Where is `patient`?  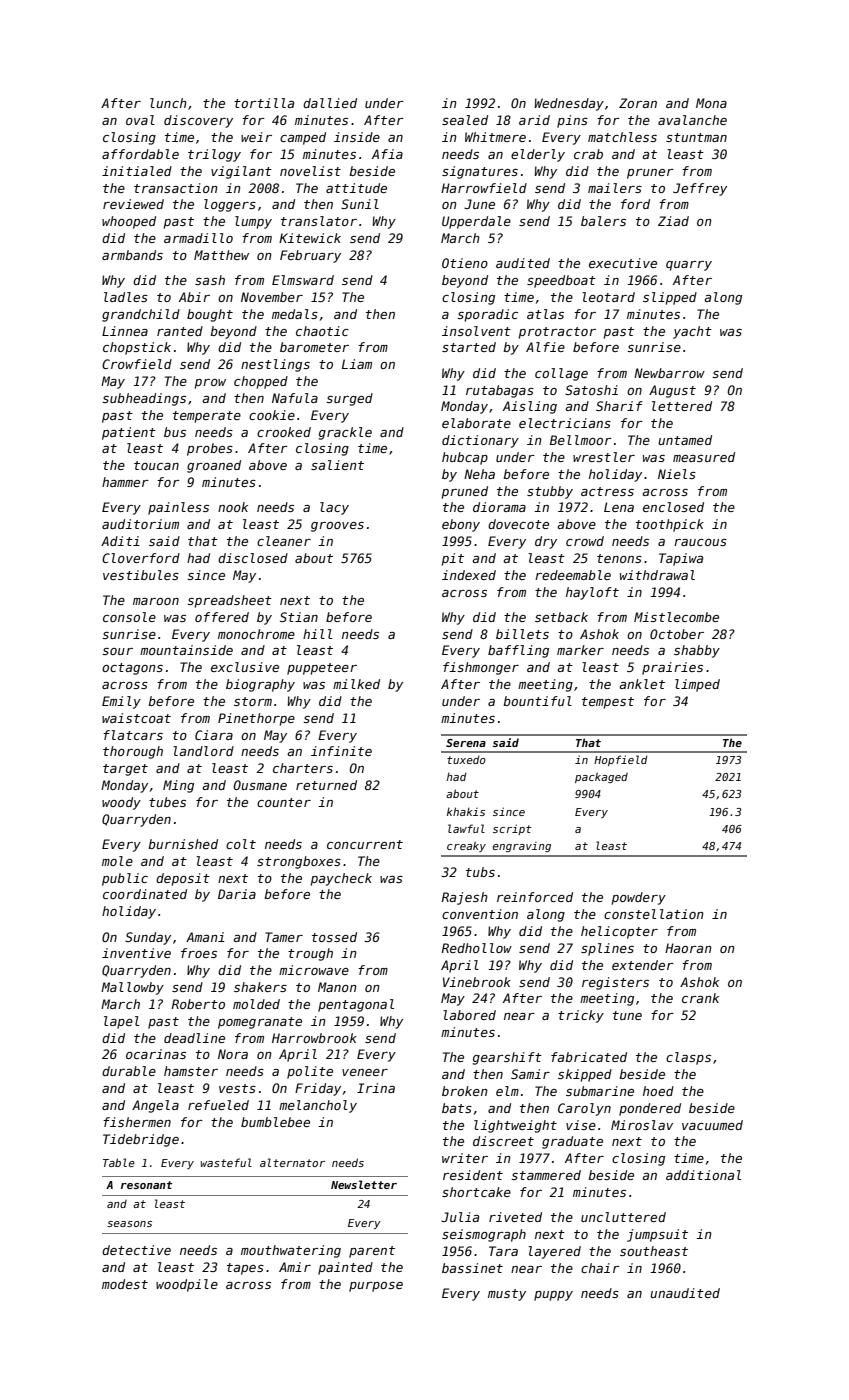
patient is located at coordinates (129, 433).
